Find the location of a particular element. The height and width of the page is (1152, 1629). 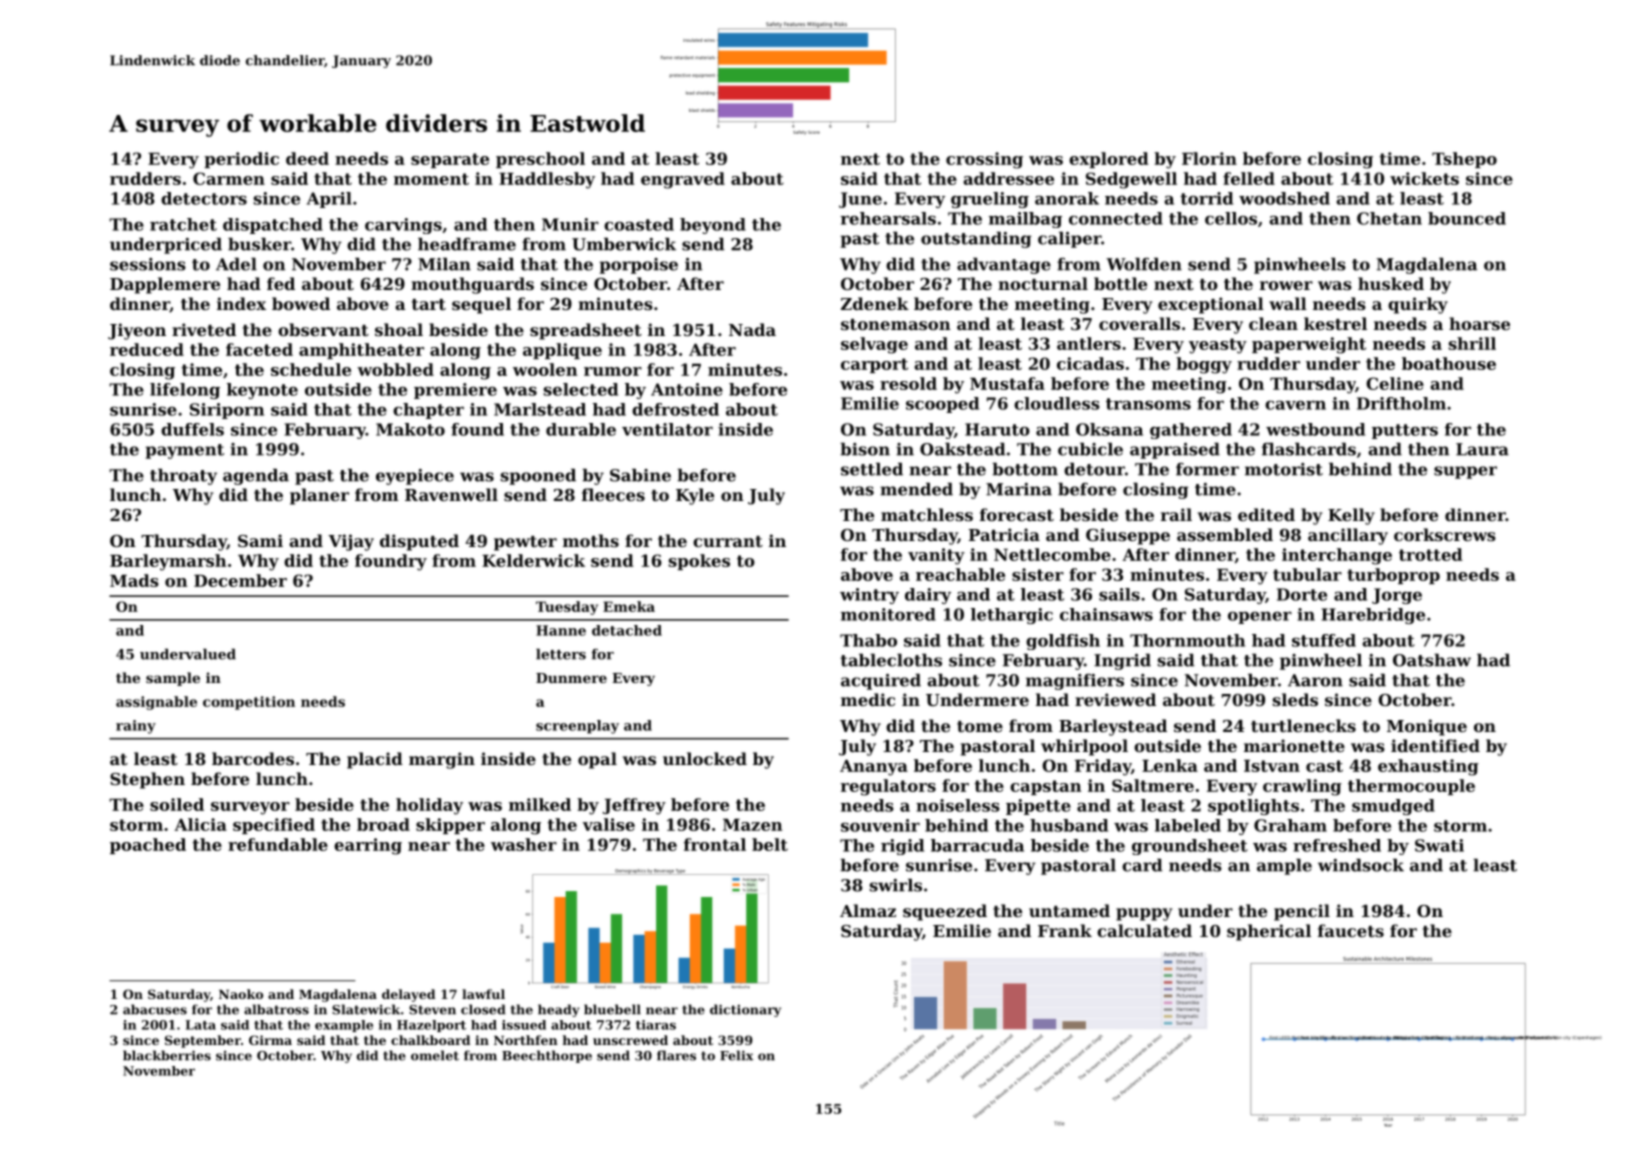

Lata is located at coordinates (200, 1025).
